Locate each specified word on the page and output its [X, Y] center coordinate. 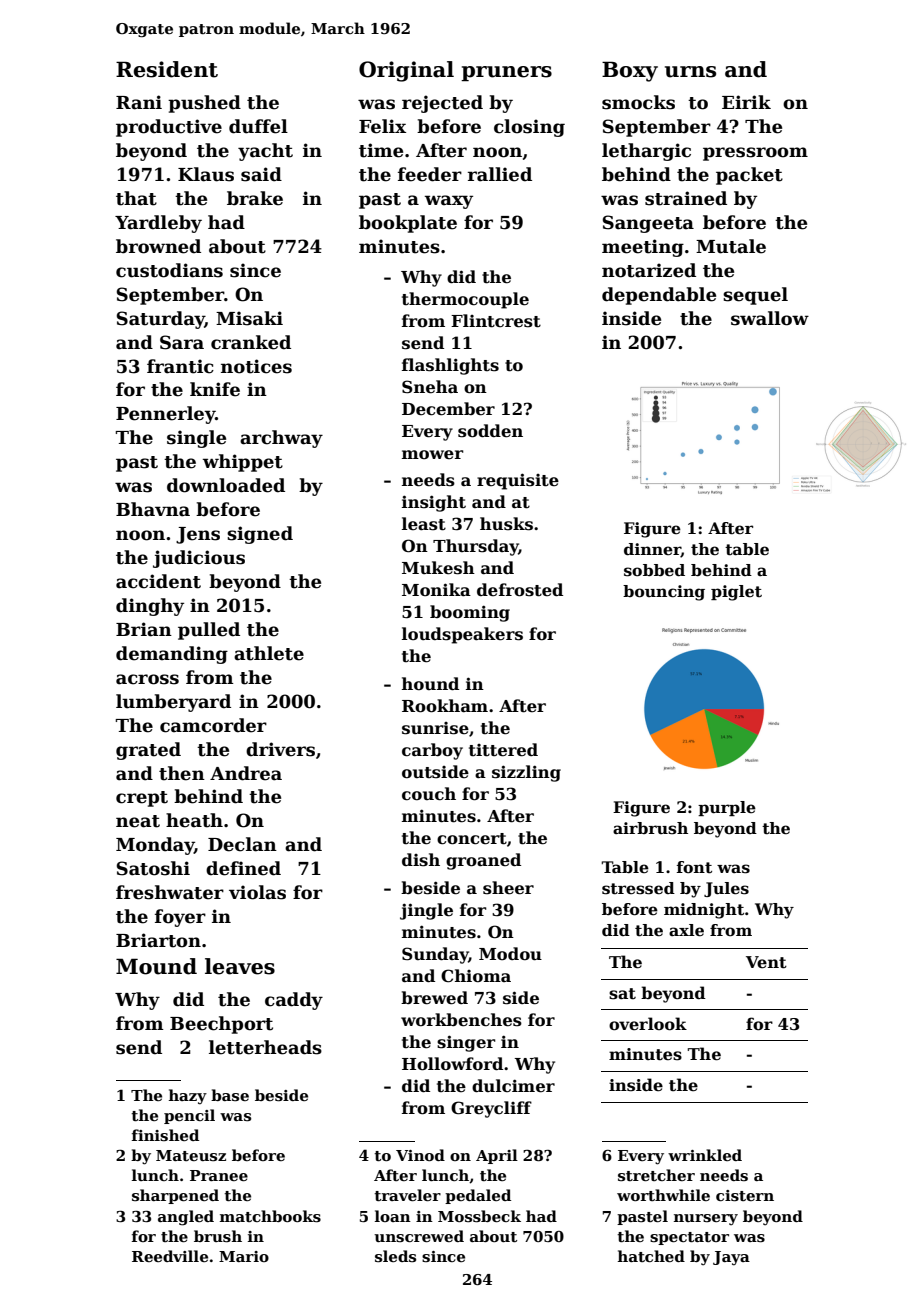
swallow [770, 318]
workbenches [461, 1020]
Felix [382, 126]
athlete [269, 653]
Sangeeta [648, 224]
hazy [188, 1097]
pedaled [478, 1196]
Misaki [249, 318]
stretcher [656, 1175]
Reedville [170, 1256]
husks [506, 524]
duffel [258, 126]
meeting [643, 248]
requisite [518, 481]
